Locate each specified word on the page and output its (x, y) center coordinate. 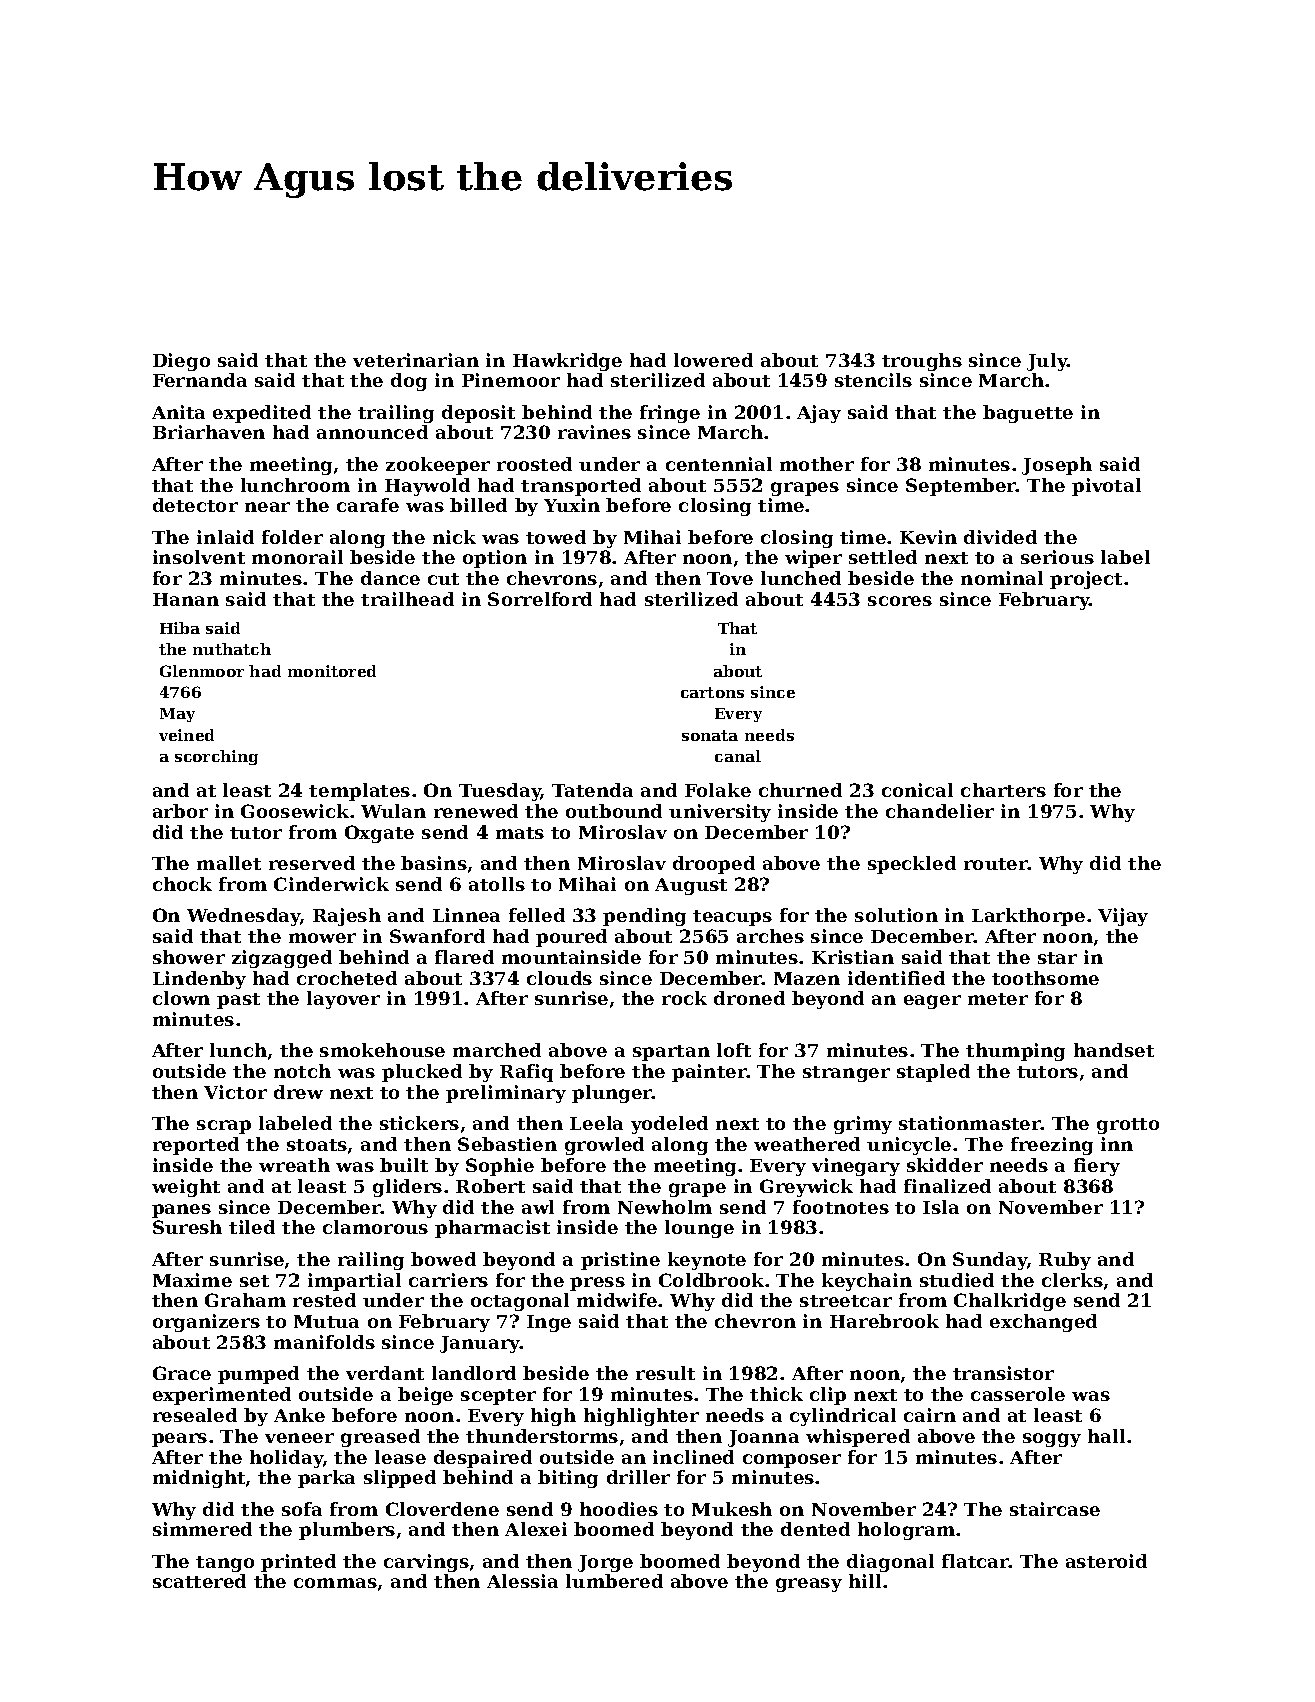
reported (196, 1146)
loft (734, 1050)
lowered (713, 360)
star (1057, 958)
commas (335, 1583)
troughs (922, 362)
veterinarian (416, 360)
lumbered (614, 1581)
